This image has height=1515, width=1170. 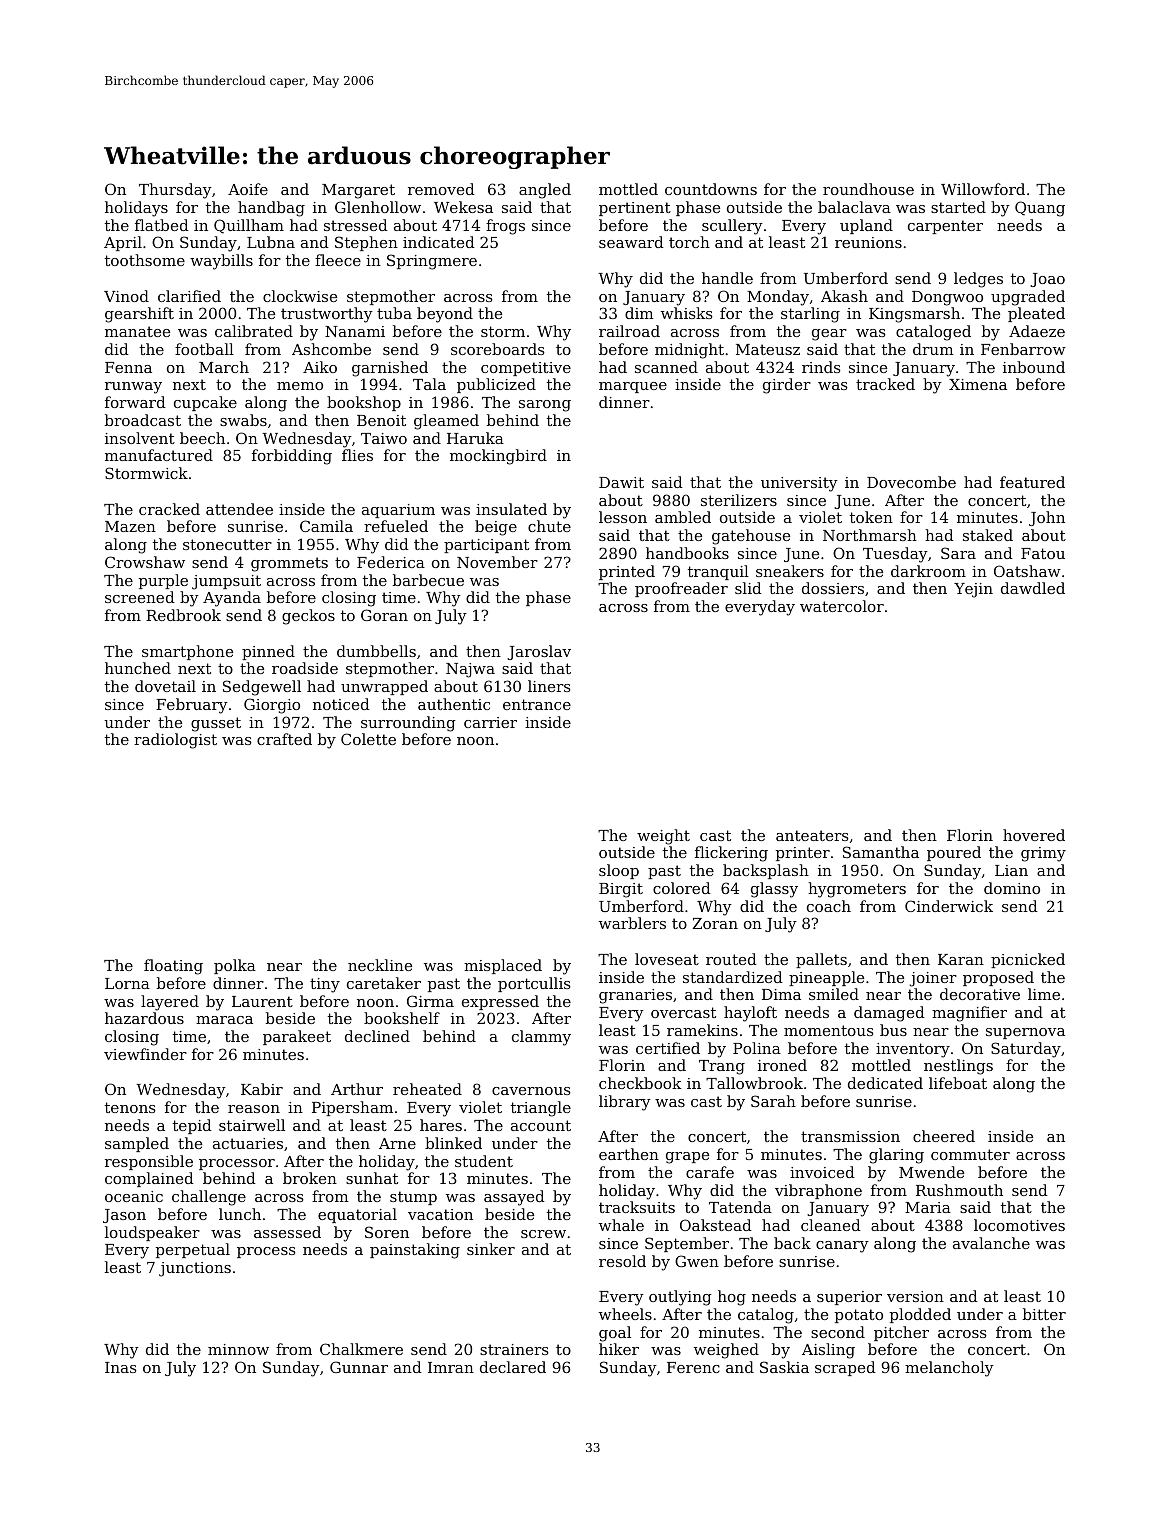 I want to click on loveseat, so click(x=667, y=959).
